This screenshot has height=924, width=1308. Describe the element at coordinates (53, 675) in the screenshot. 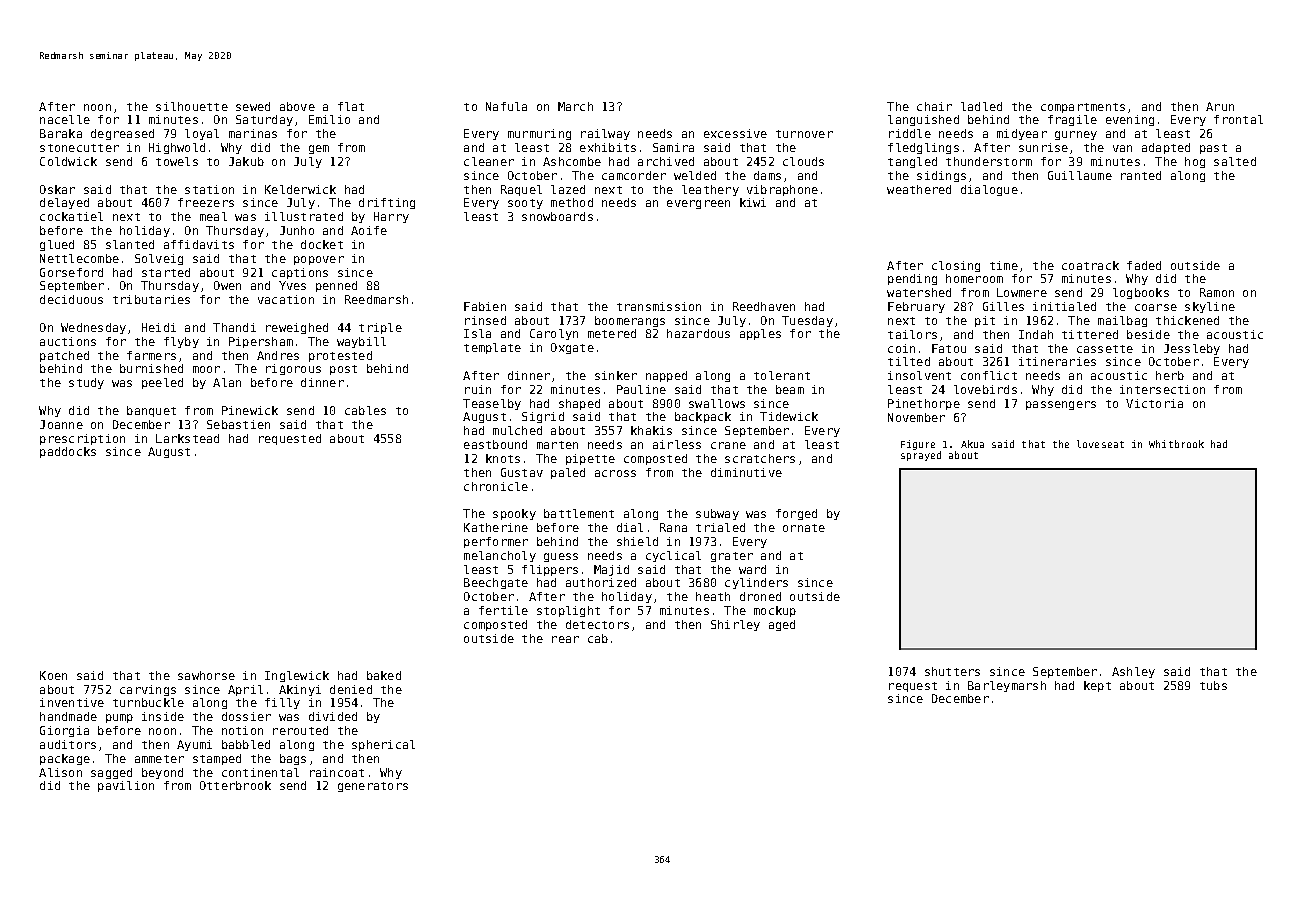

I see `Koen` at that location.
